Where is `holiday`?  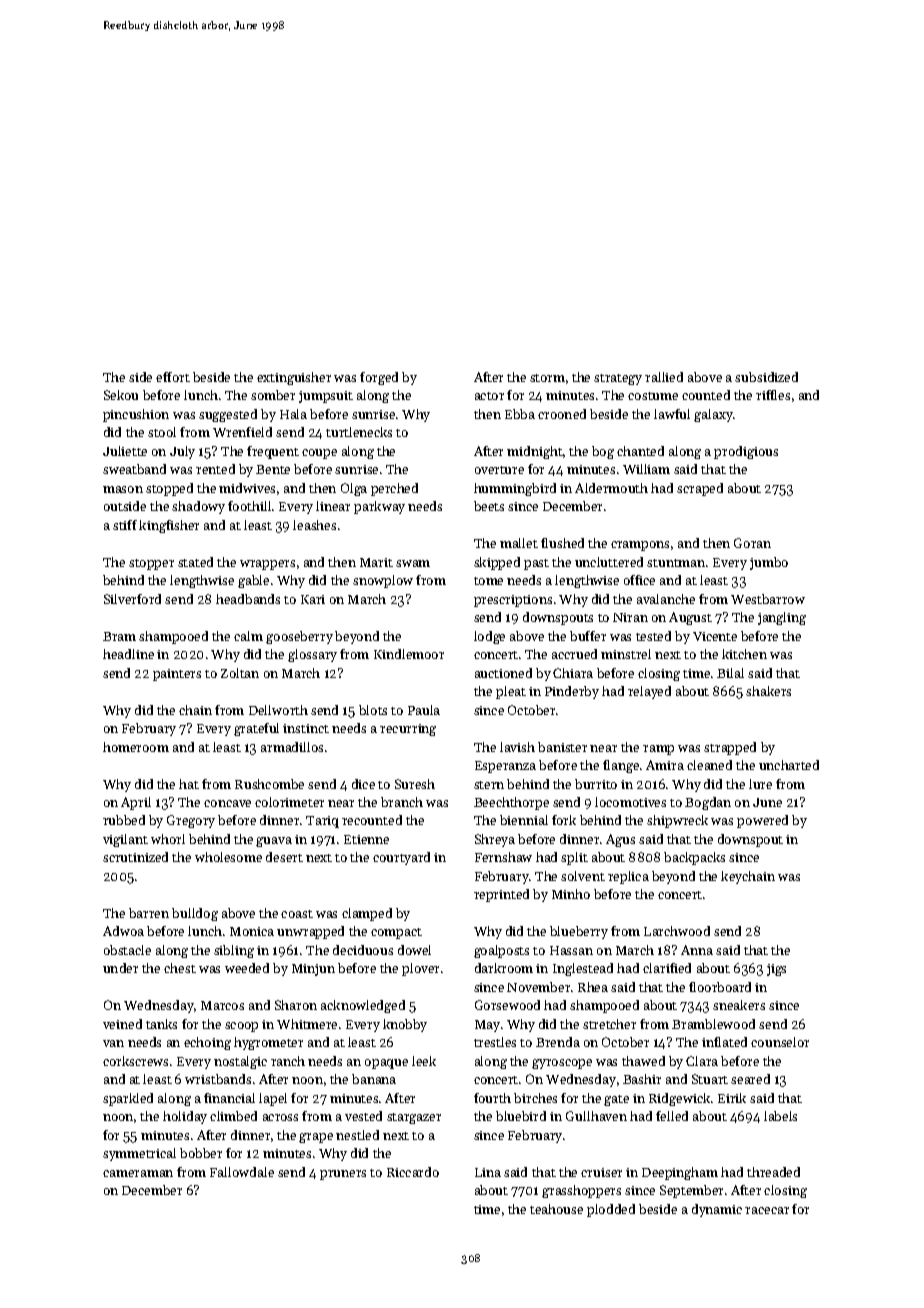
holiday is located at coordinates (185, 1117).
